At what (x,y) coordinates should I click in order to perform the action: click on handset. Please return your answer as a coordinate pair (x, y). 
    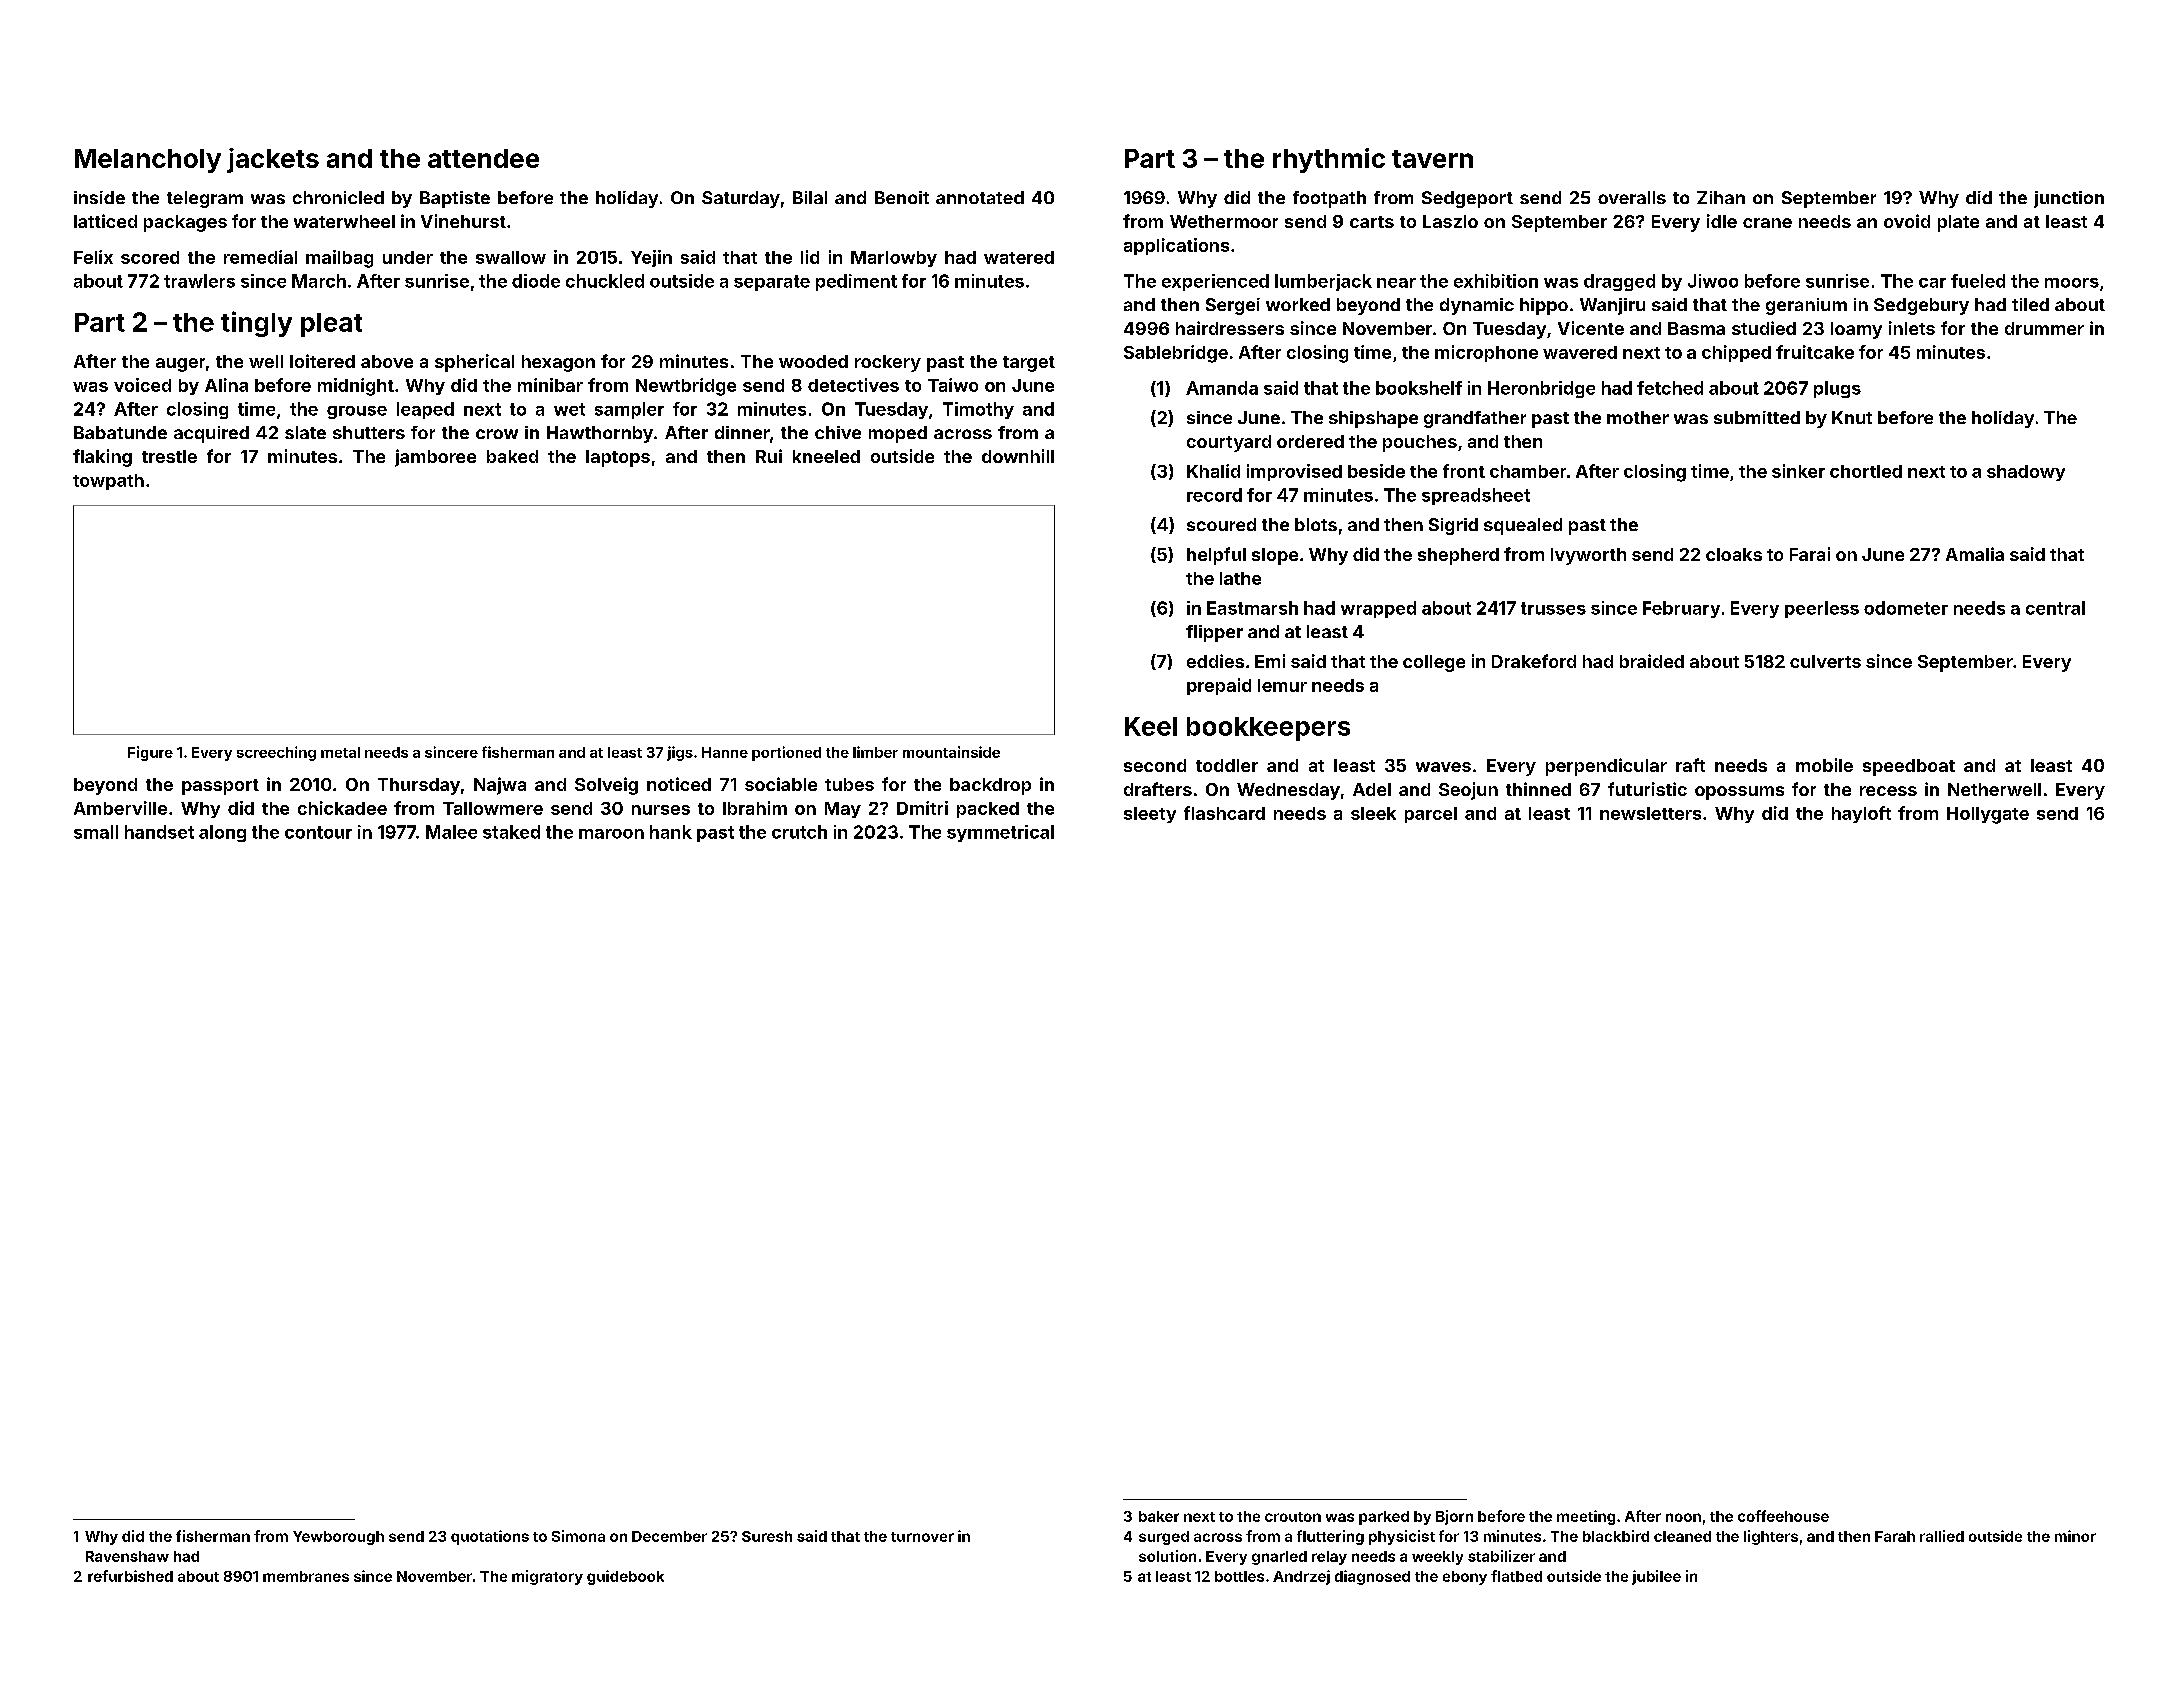
    Looking at the image, I should click on (159, 832).
